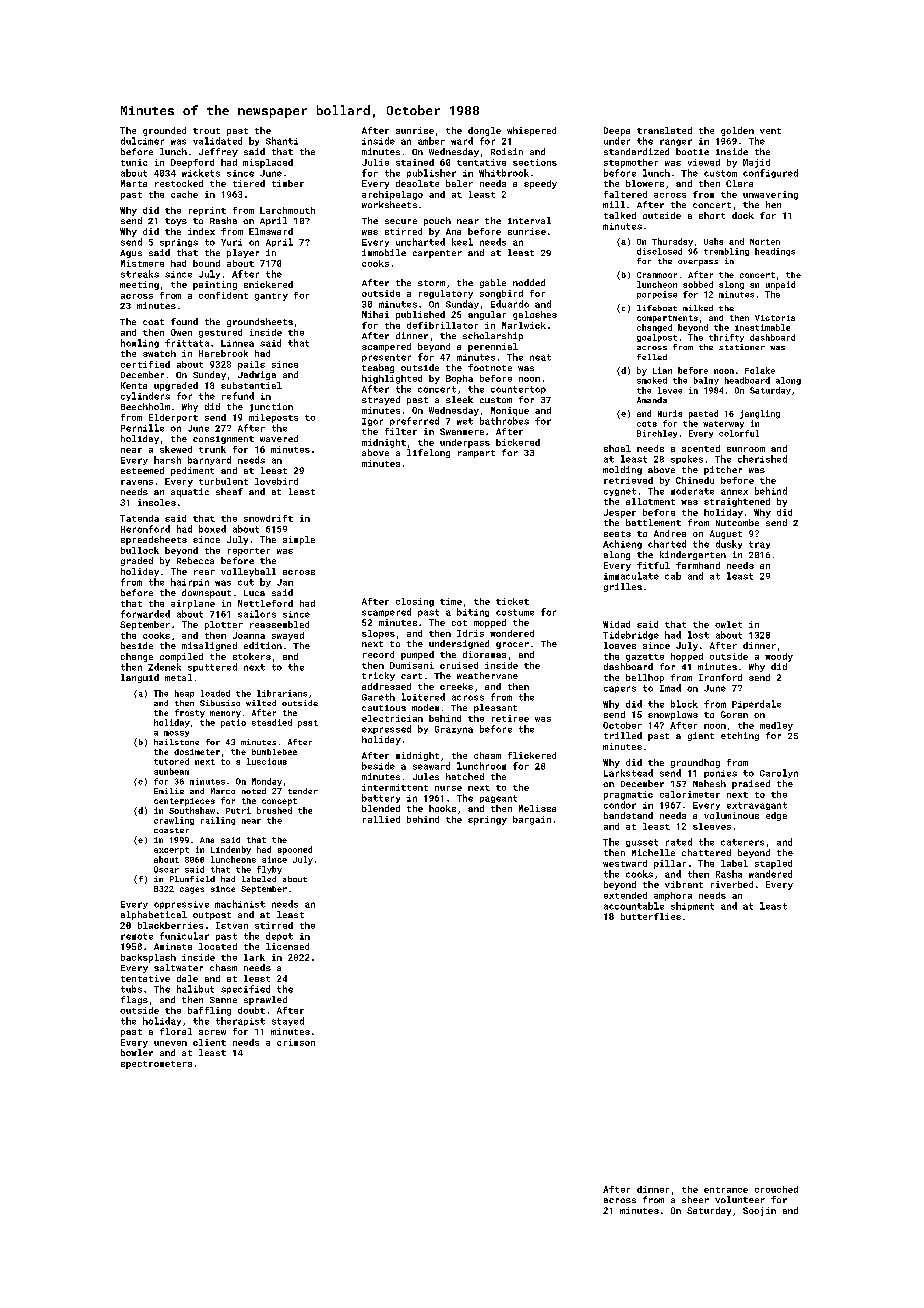  I want to click on sheer, so click(695, 1199).
